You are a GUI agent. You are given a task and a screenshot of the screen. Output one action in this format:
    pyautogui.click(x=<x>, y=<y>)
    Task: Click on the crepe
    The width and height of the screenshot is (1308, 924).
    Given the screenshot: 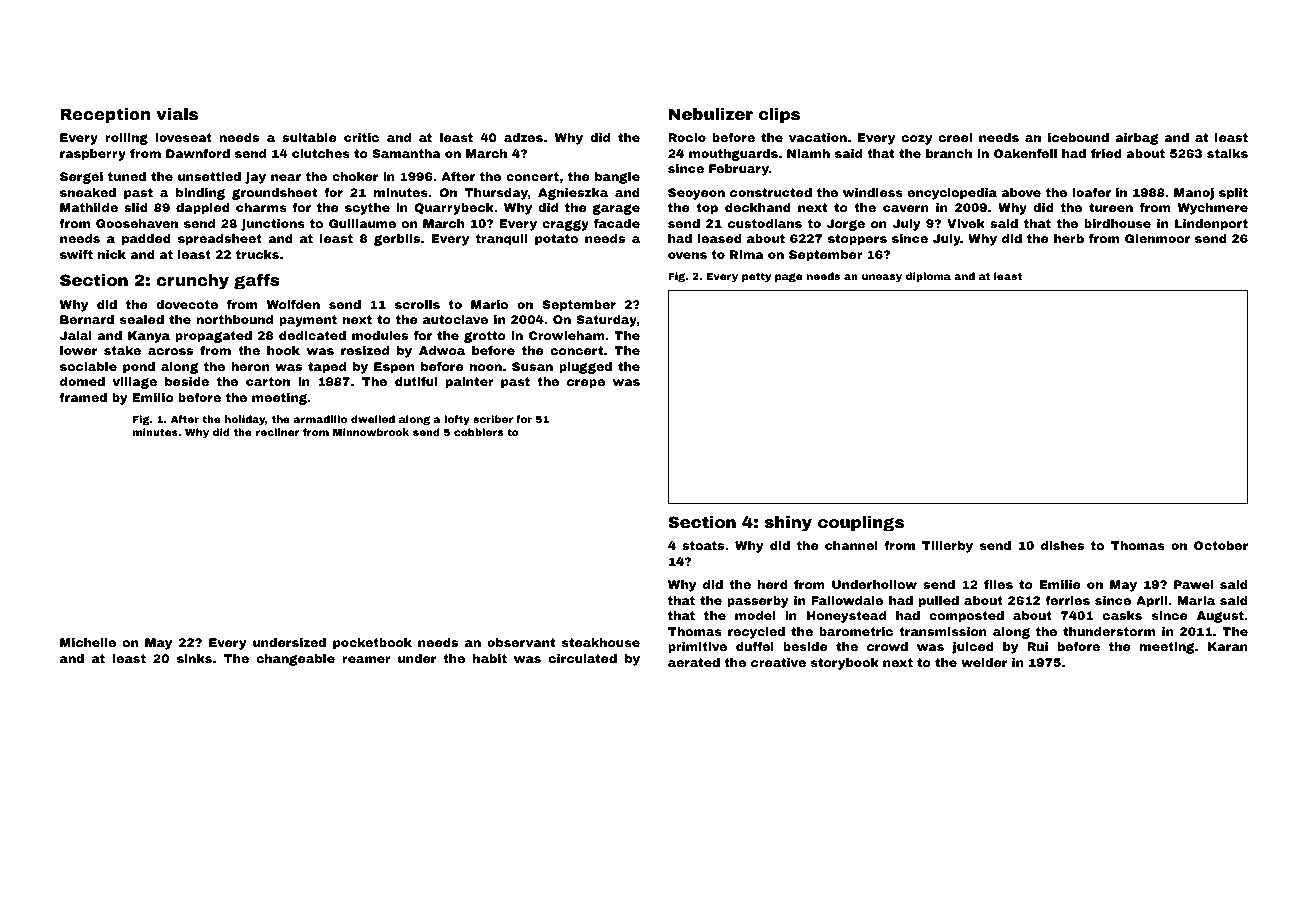 What is the action you would take?
    pyautogui.click(x=586, y=384)
